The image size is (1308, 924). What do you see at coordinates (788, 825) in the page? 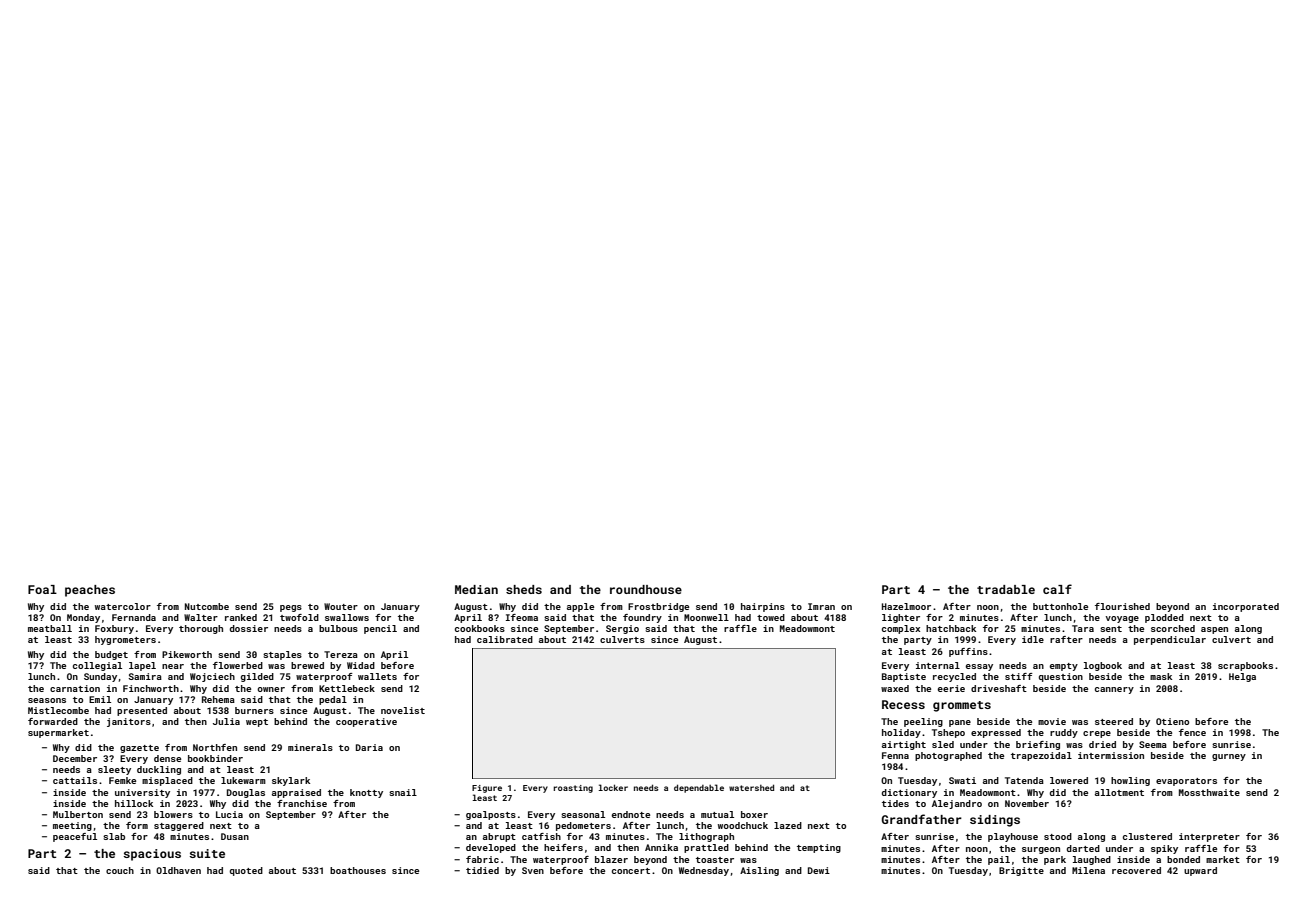
I see `lazed` at bounding box center [788, 825].
